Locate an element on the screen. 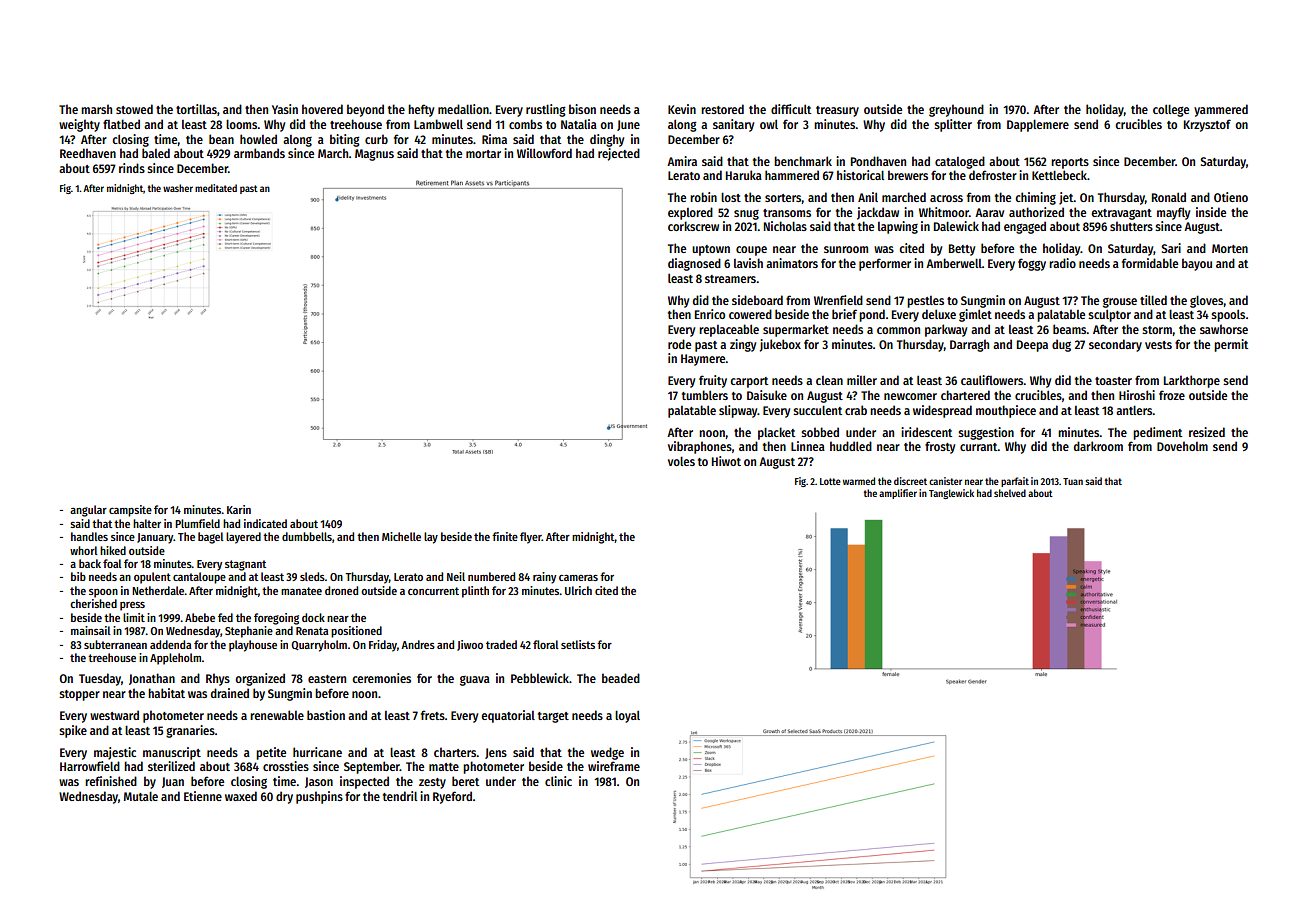 The width and height of the screenshot is (1308, 924). curb is located at coordinates (376, 139).
